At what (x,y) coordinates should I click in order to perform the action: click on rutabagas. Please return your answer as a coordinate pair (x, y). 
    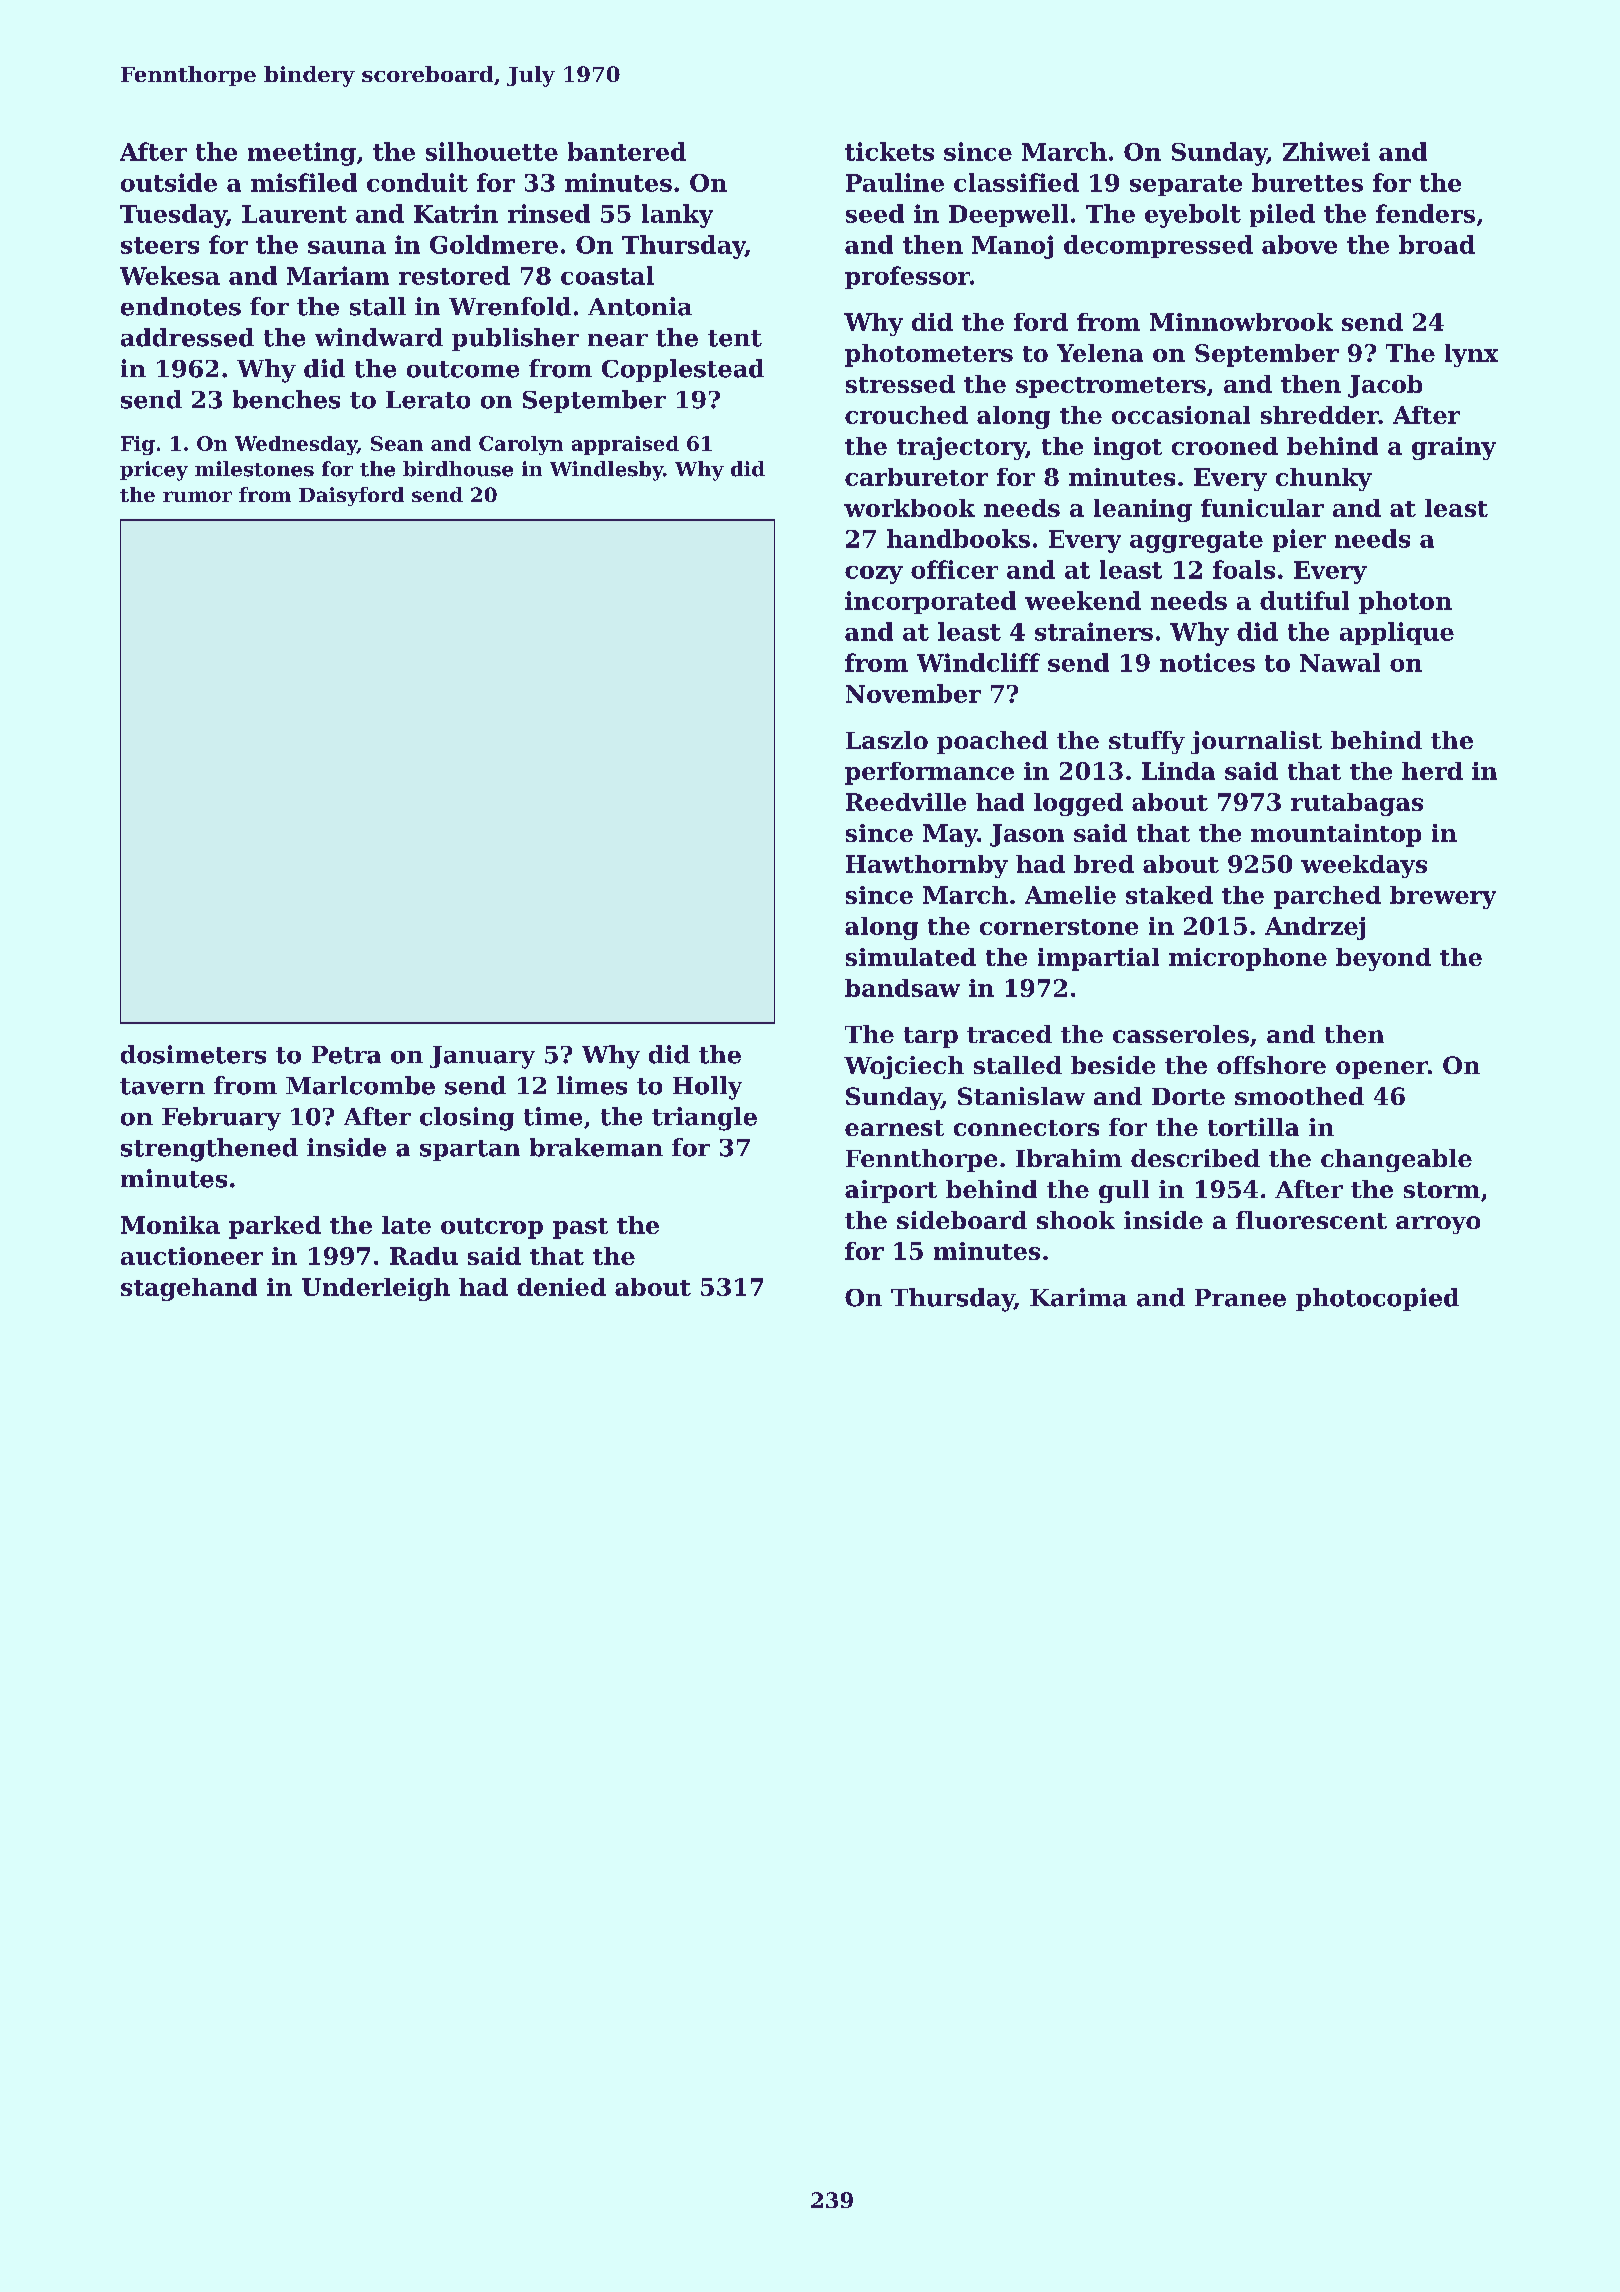
    Looking at the image, I should click on (1357, 804).
